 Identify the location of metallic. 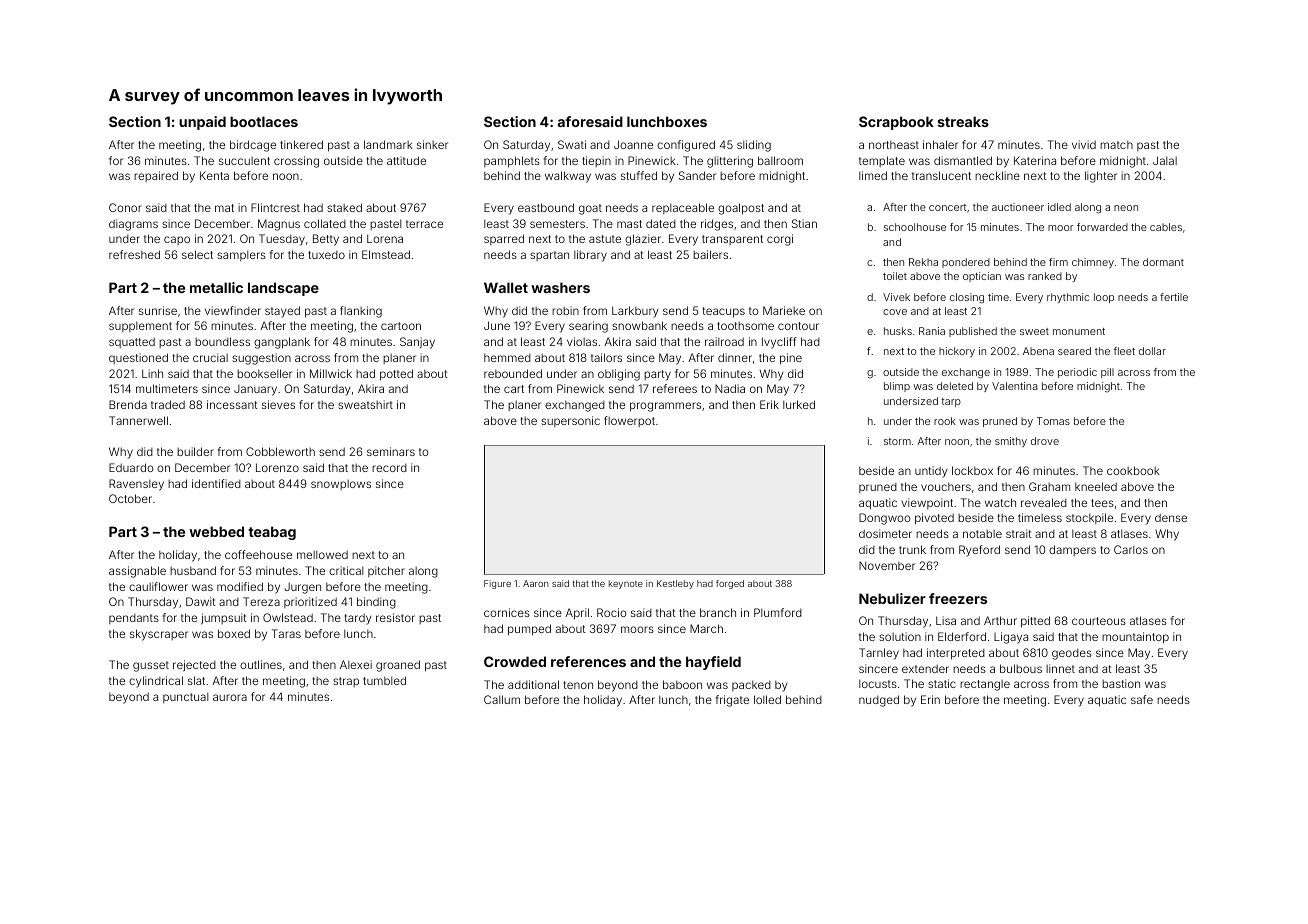
(216, 287).
